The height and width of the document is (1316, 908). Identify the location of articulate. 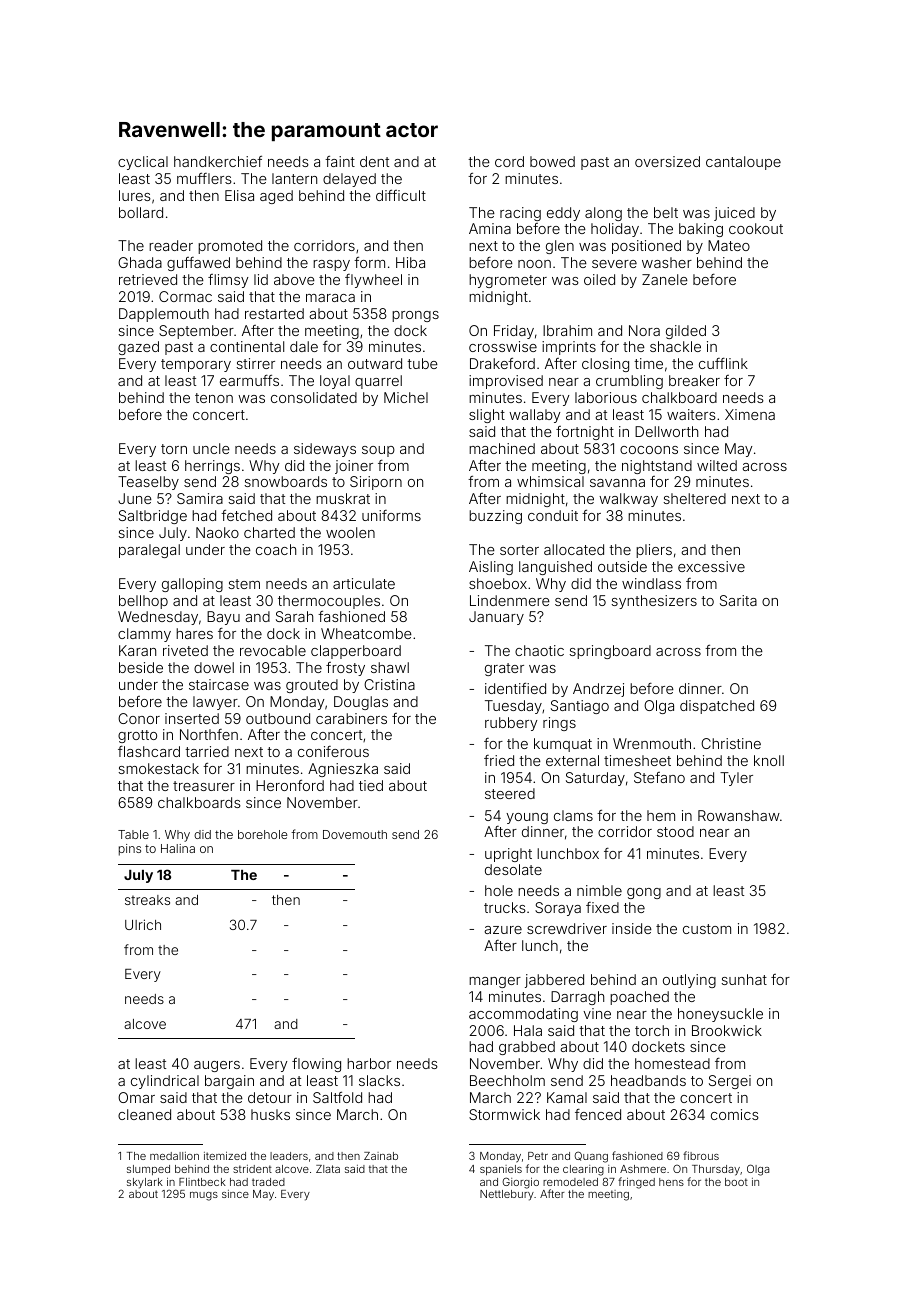
(364, 583).
